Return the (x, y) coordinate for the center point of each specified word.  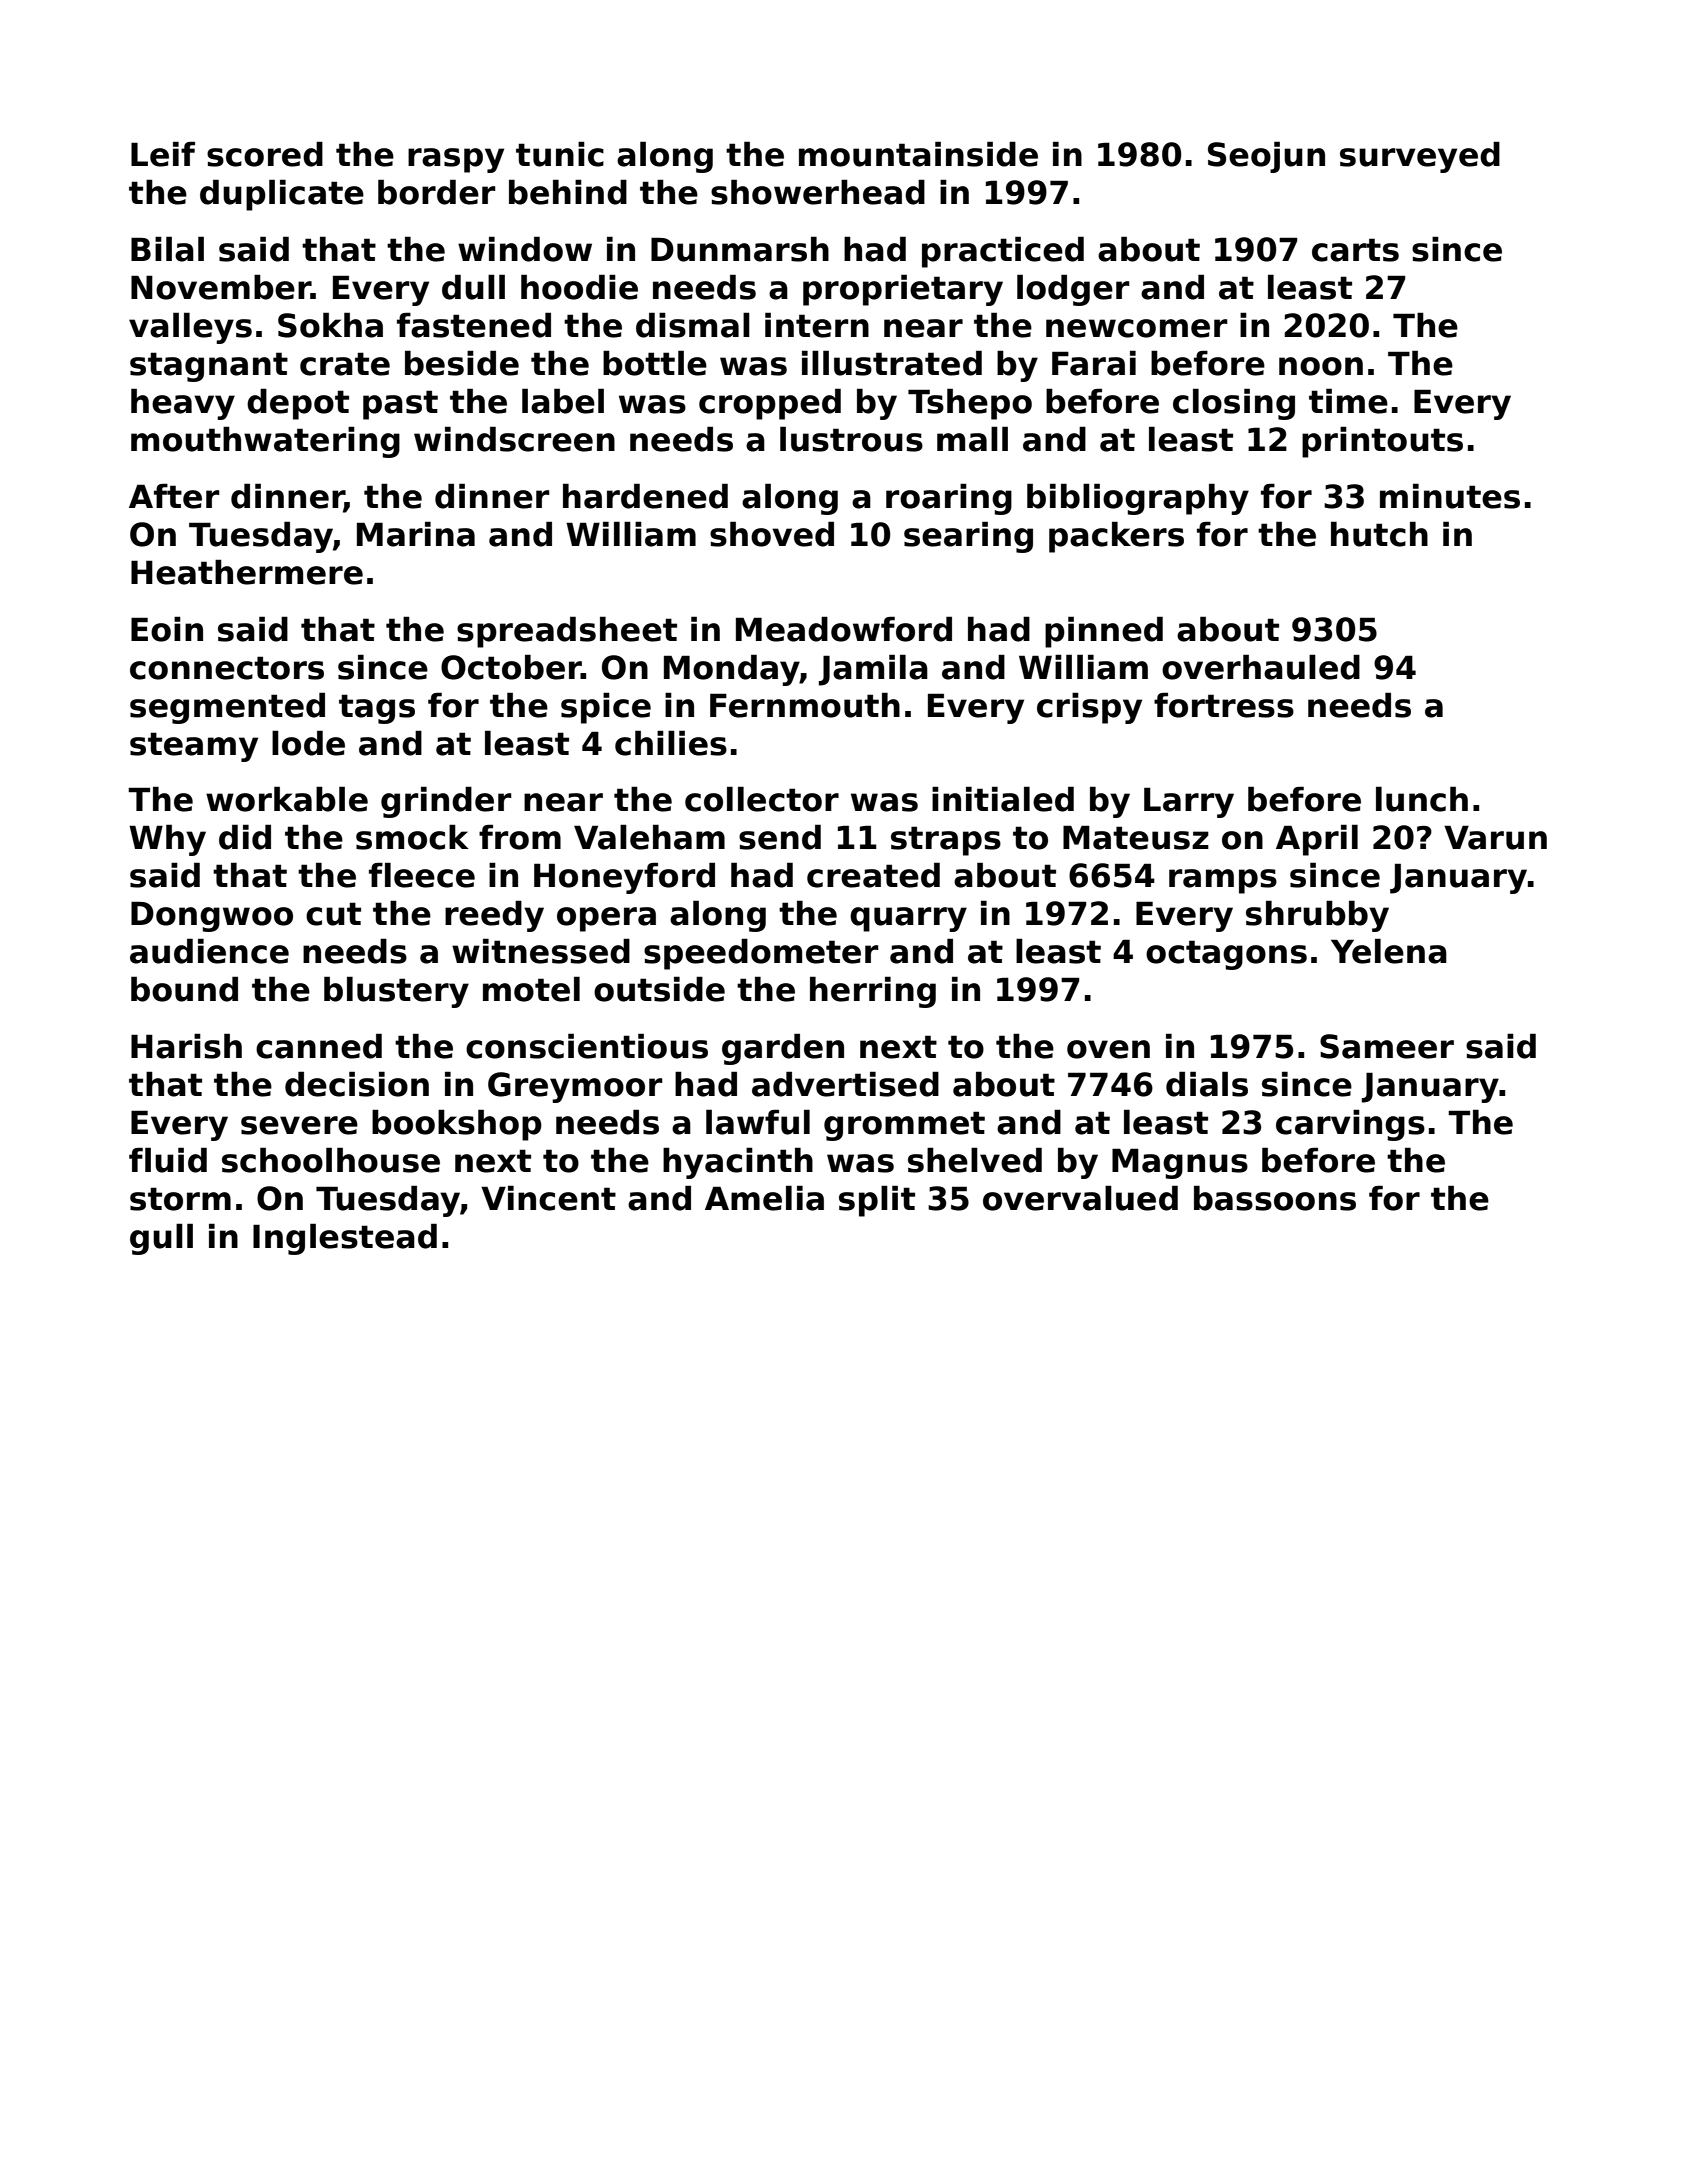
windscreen (514, 439)
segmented (227, 708)
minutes (1450, 496)
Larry (1189, 802)
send (780, 837)
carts (1355, 250)
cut (333, 914)
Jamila (873, 670)
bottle (655, 363)
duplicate (282, 195)
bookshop (457, 1125)
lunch (1422, 799)
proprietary (903, 290)
